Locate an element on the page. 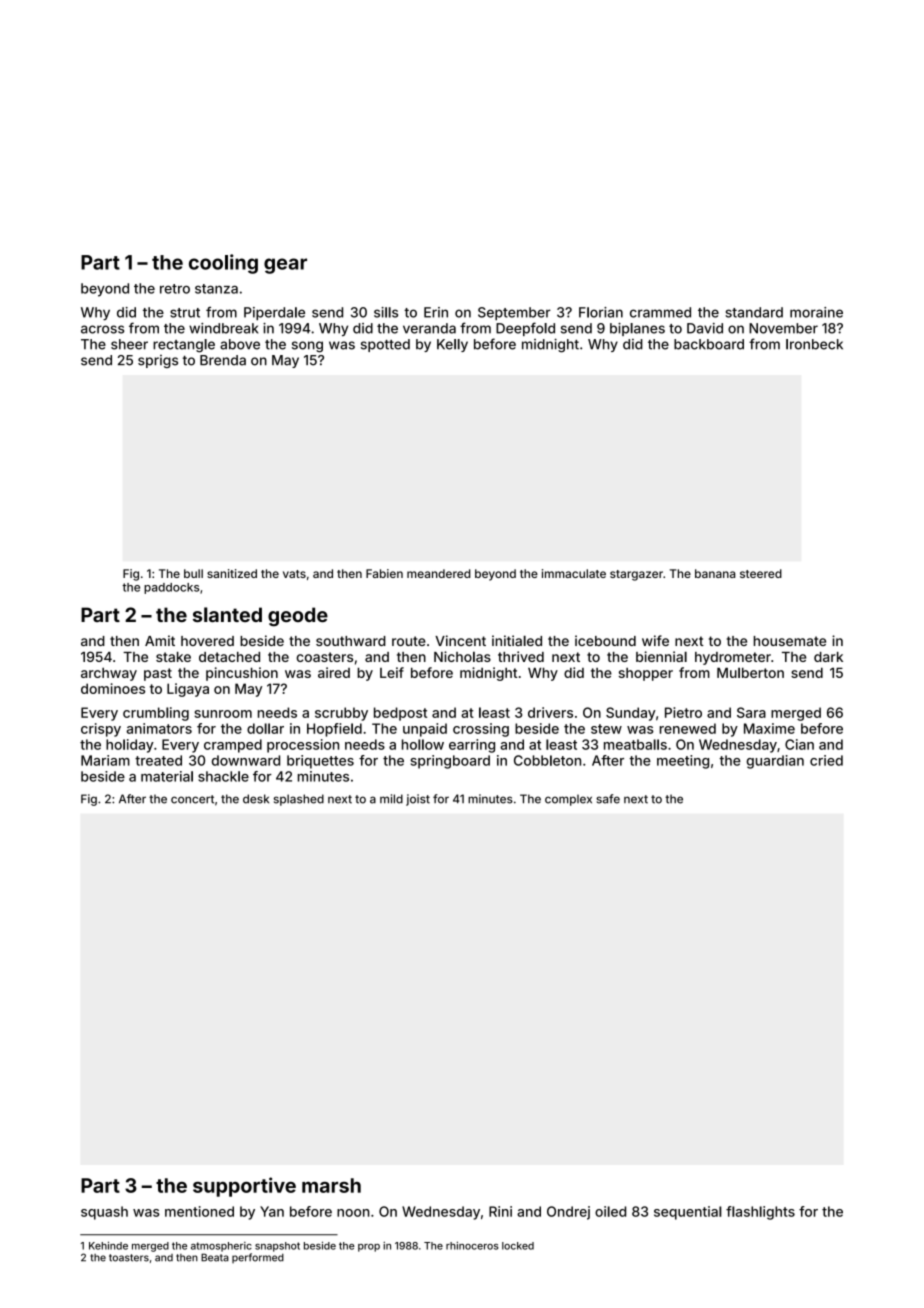 The width and height of the page is (924, 1308). concert is located at coordinates (192, 799).
